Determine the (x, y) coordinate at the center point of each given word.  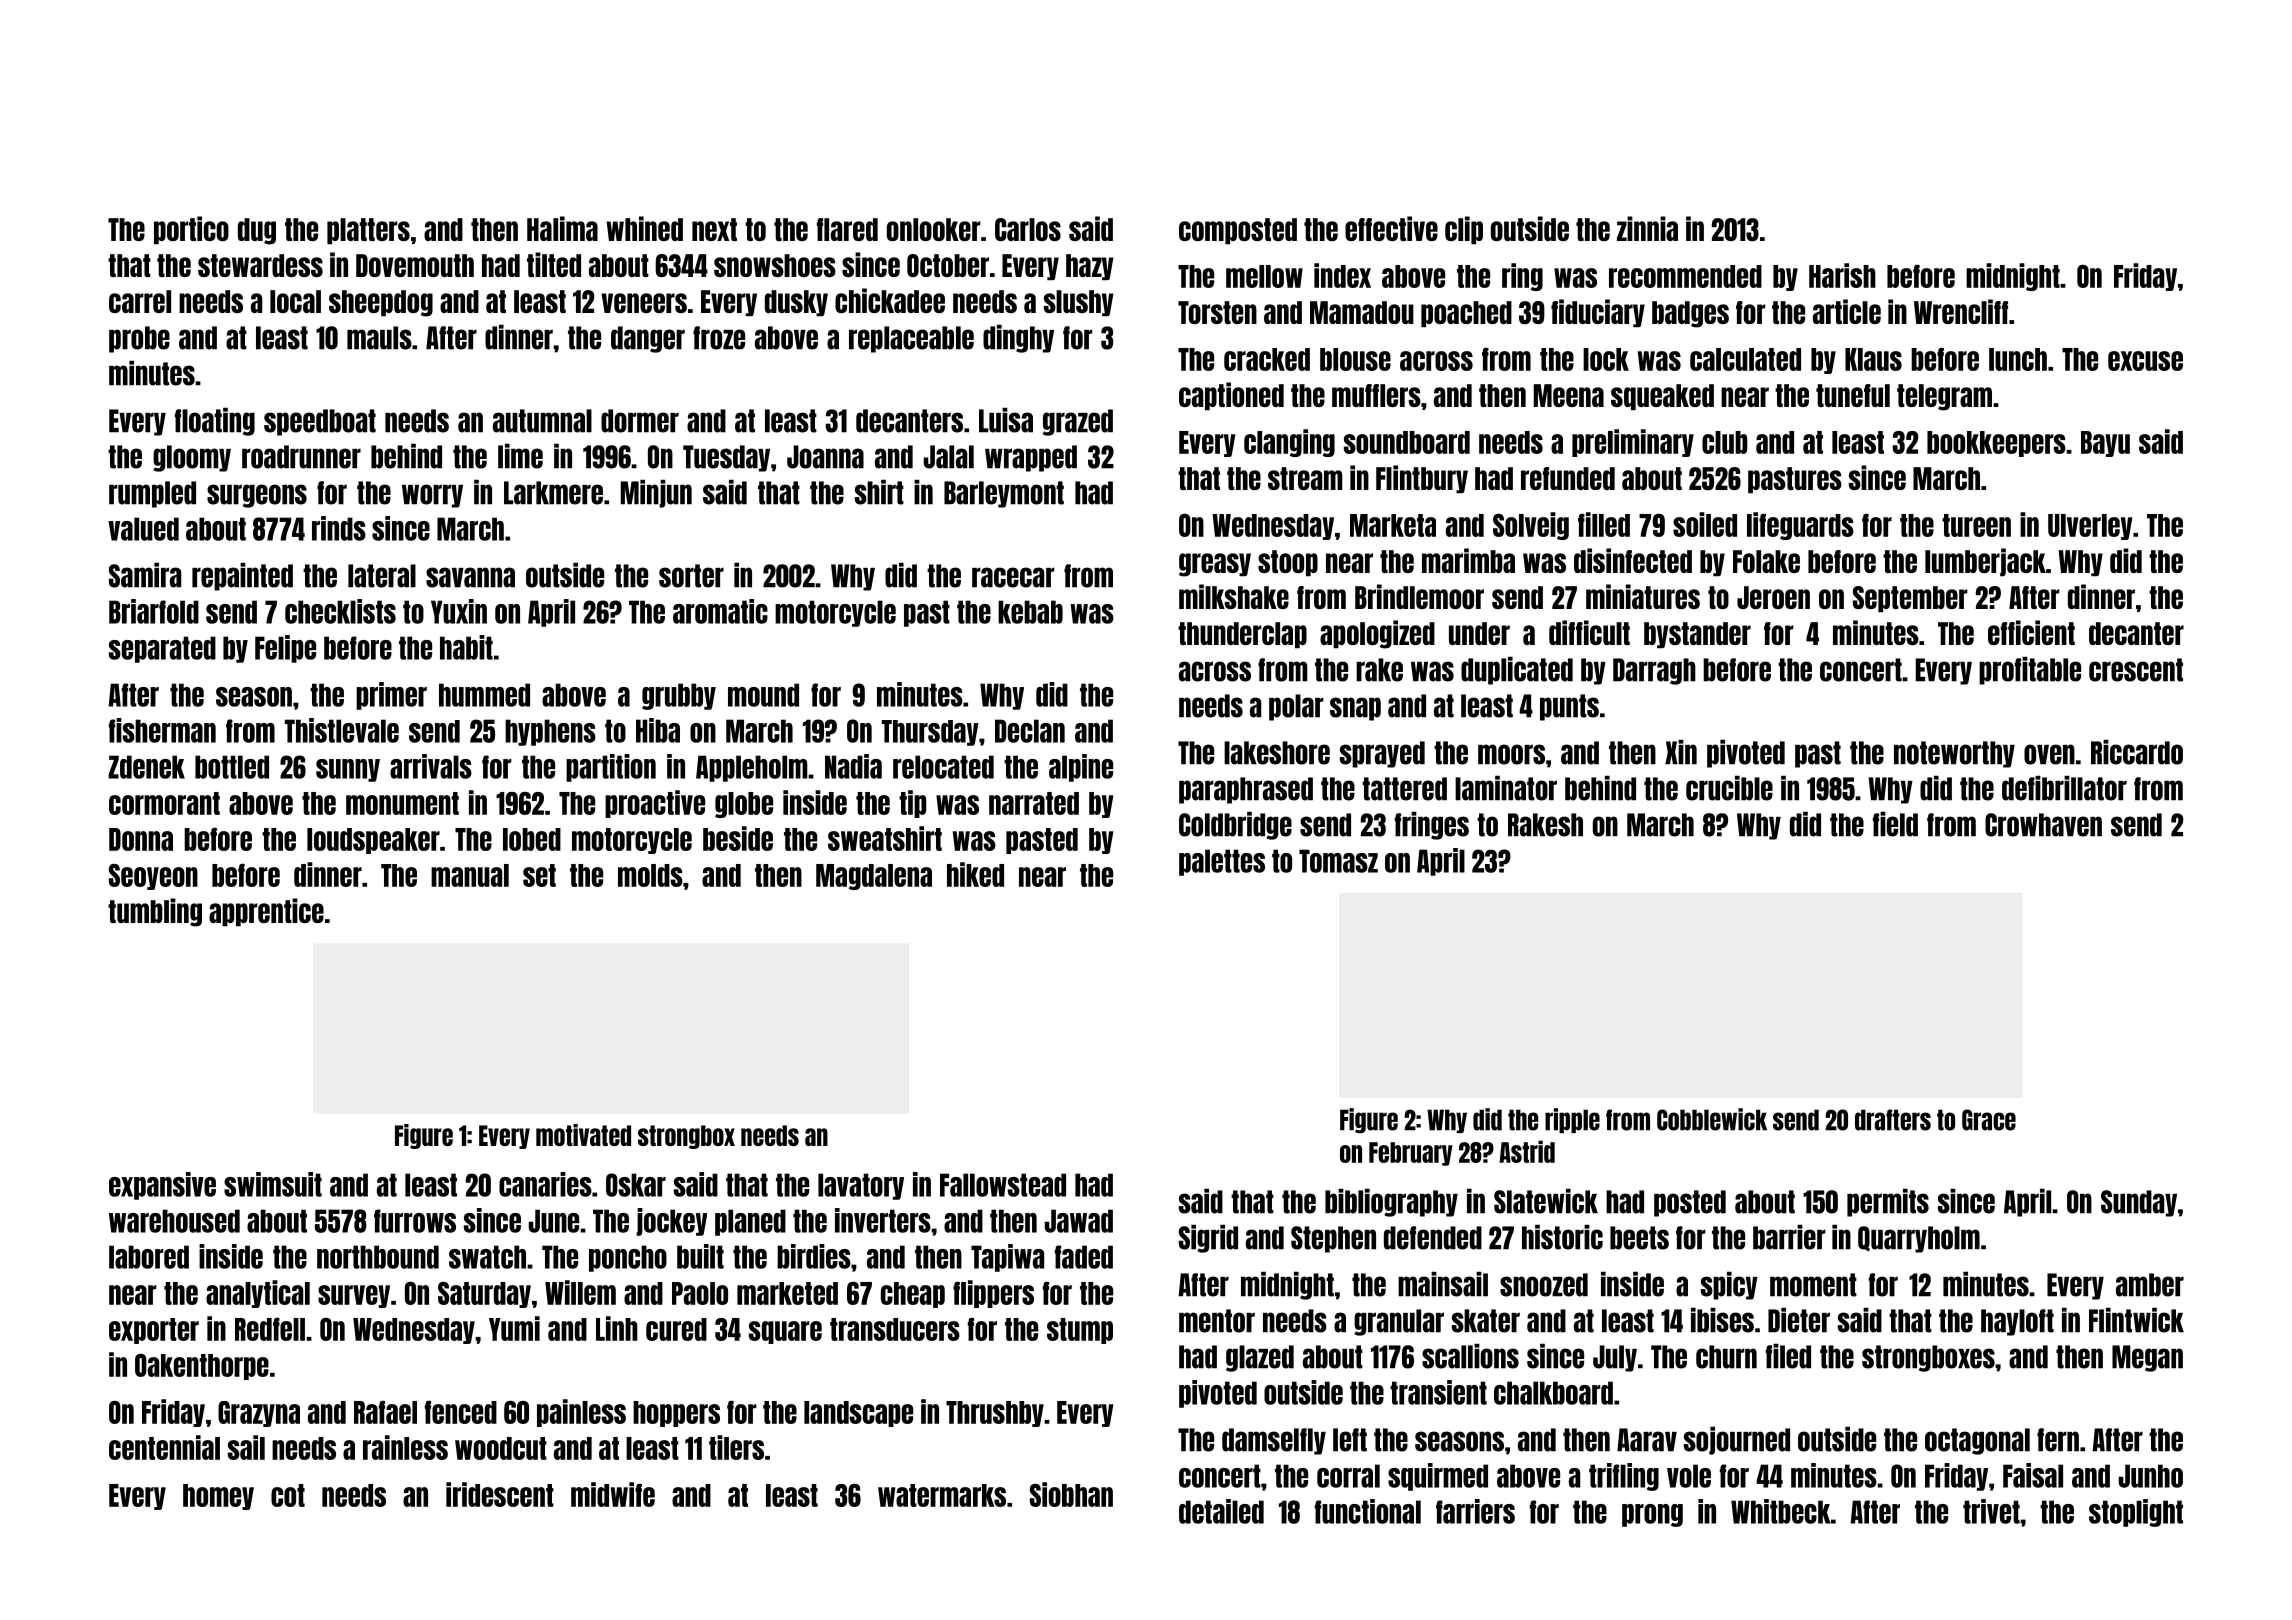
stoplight (2136, 1513)
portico (191, 230)
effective (1391, 228)
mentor (1217, 1321)
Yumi (514, 1328)
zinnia (1647, 228)
